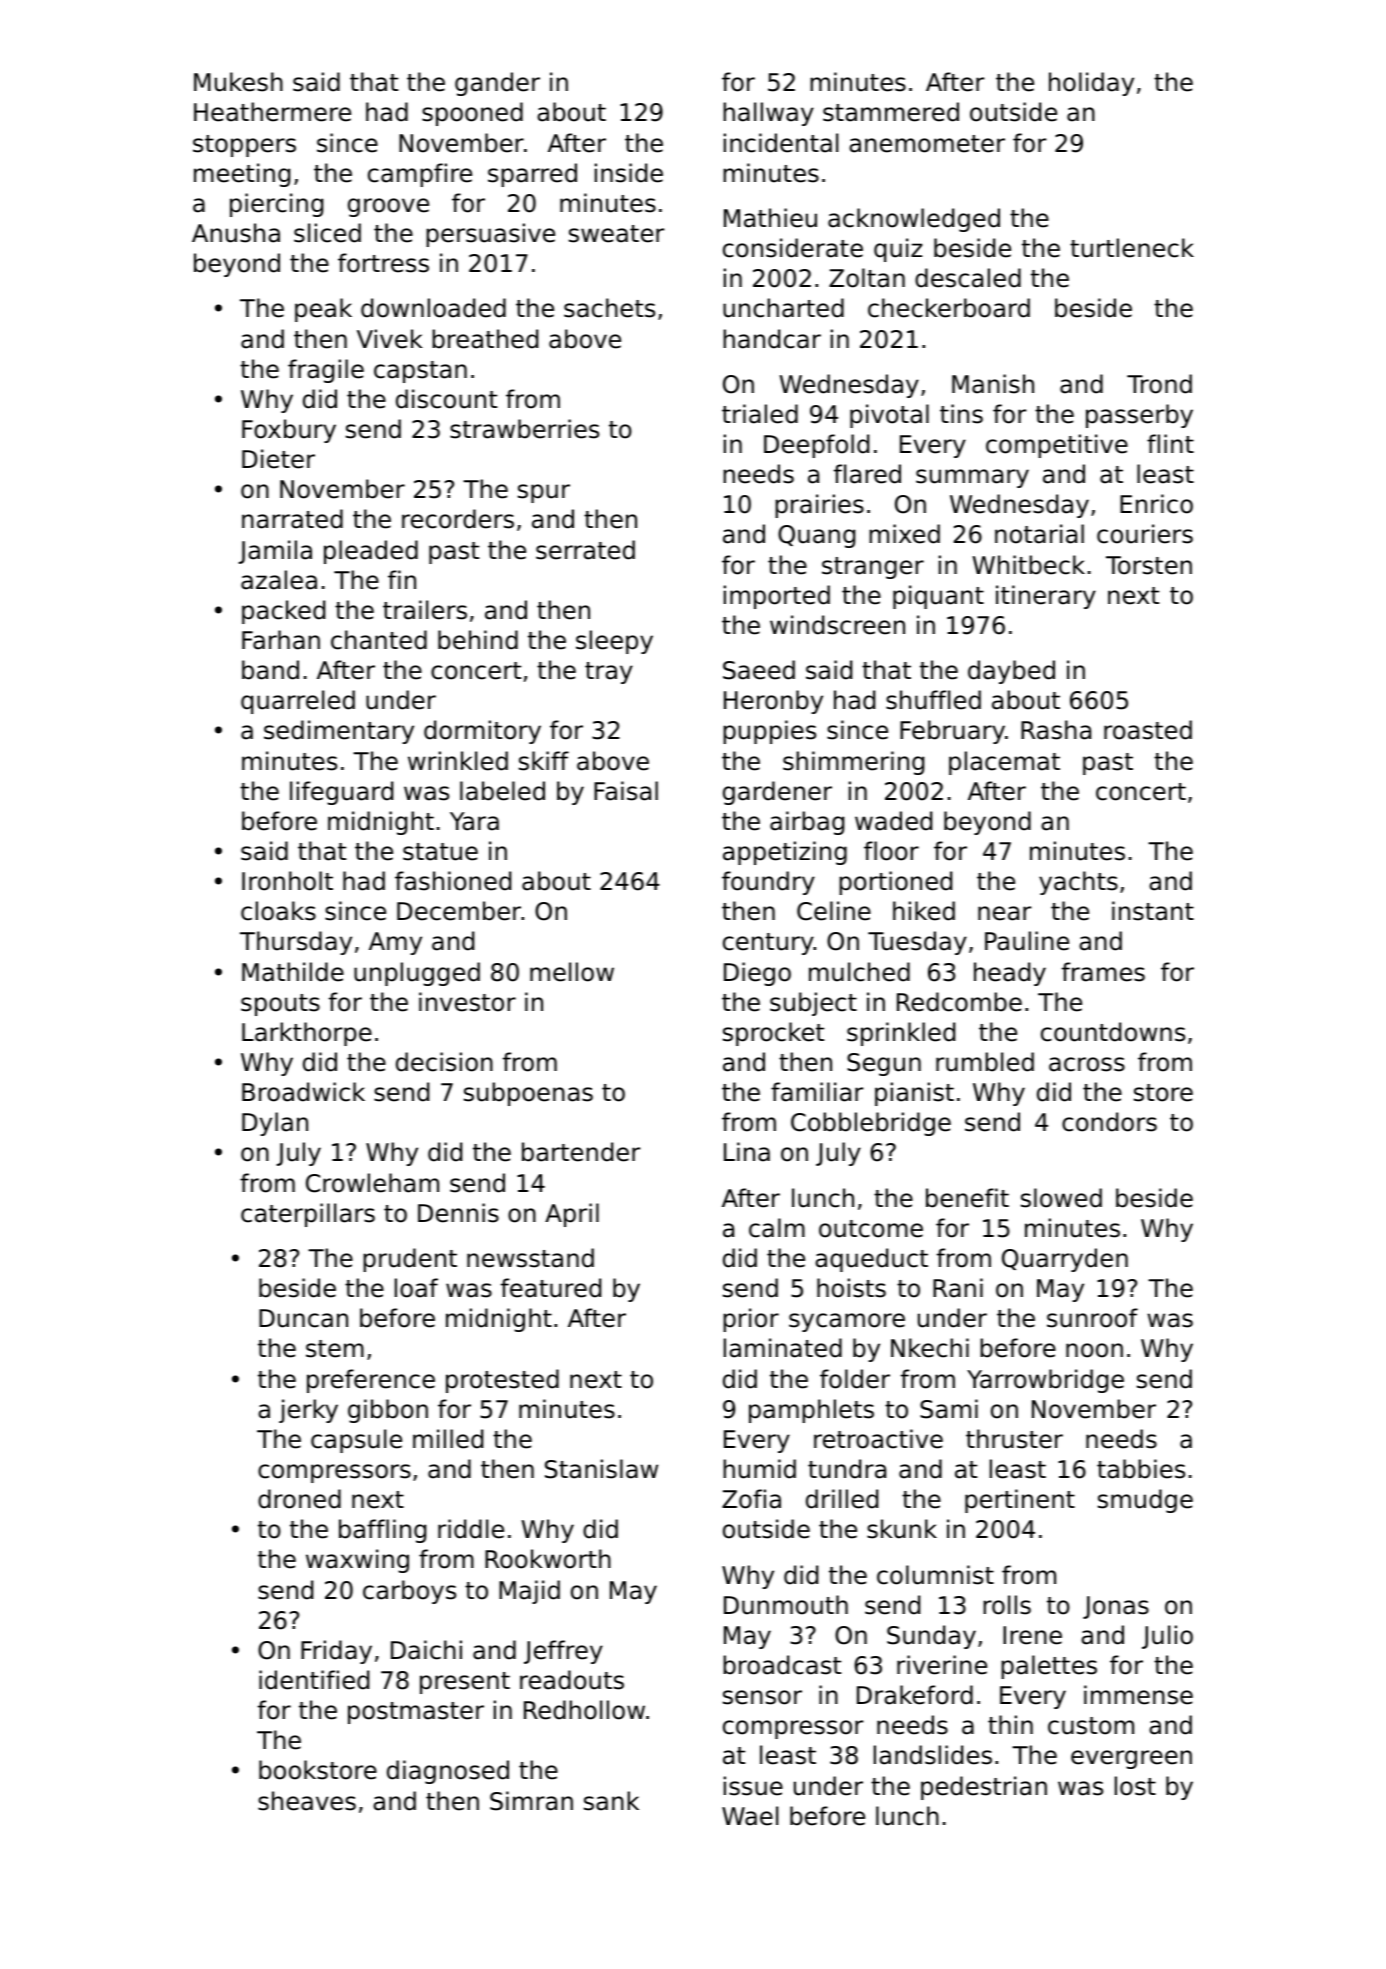 This screenshot has width=1386, height=1969. What do you see at coordinates (1156, 504) in the screenshot?
I see `Enrico` at bounding box center [1156, 504].
